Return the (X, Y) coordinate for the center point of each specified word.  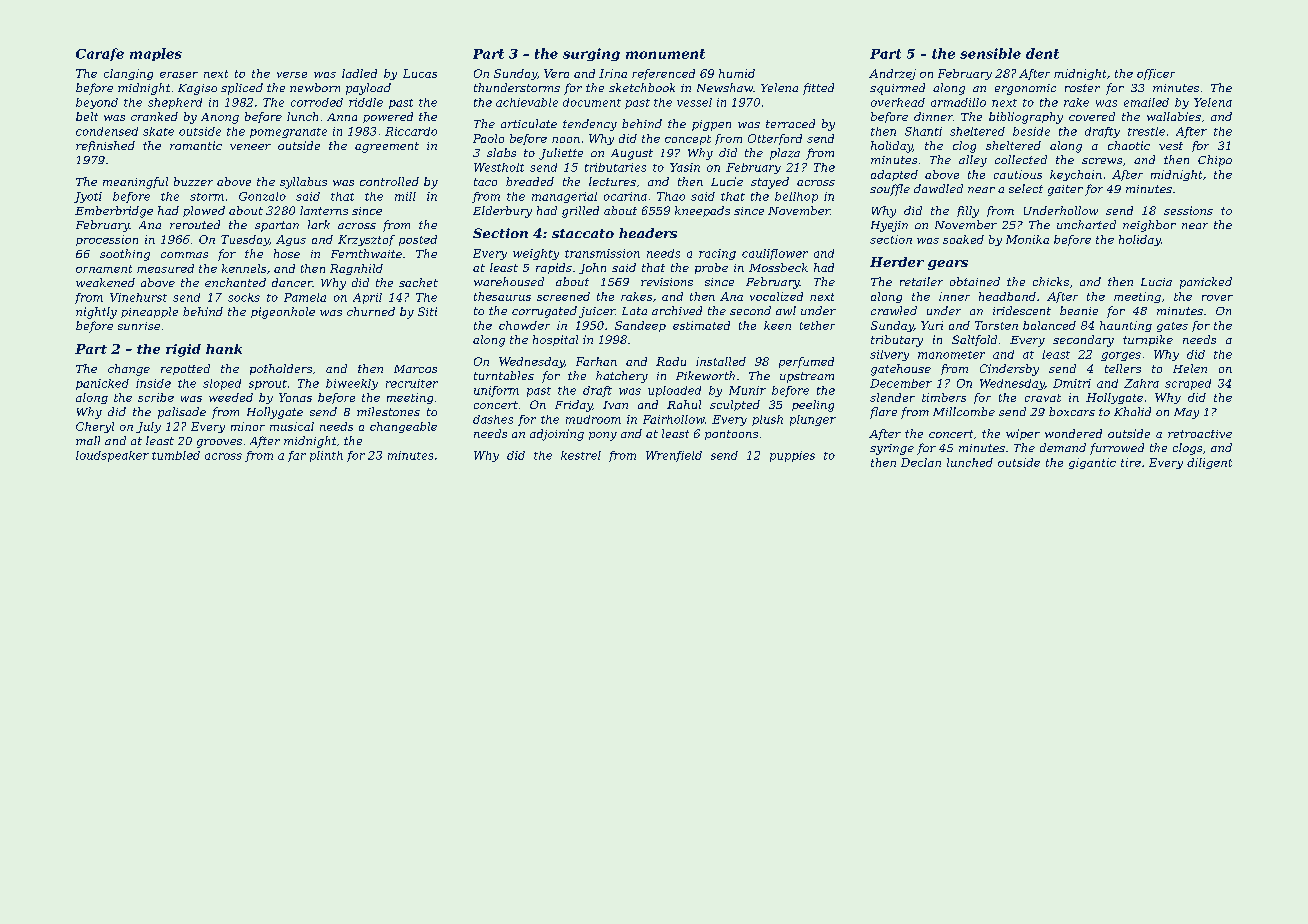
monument (665, 54)
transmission (602, 253)
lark (319, 224)
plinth (326, 456)
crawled (894, 310)
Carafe (100, 54)
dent (1042, 53)
